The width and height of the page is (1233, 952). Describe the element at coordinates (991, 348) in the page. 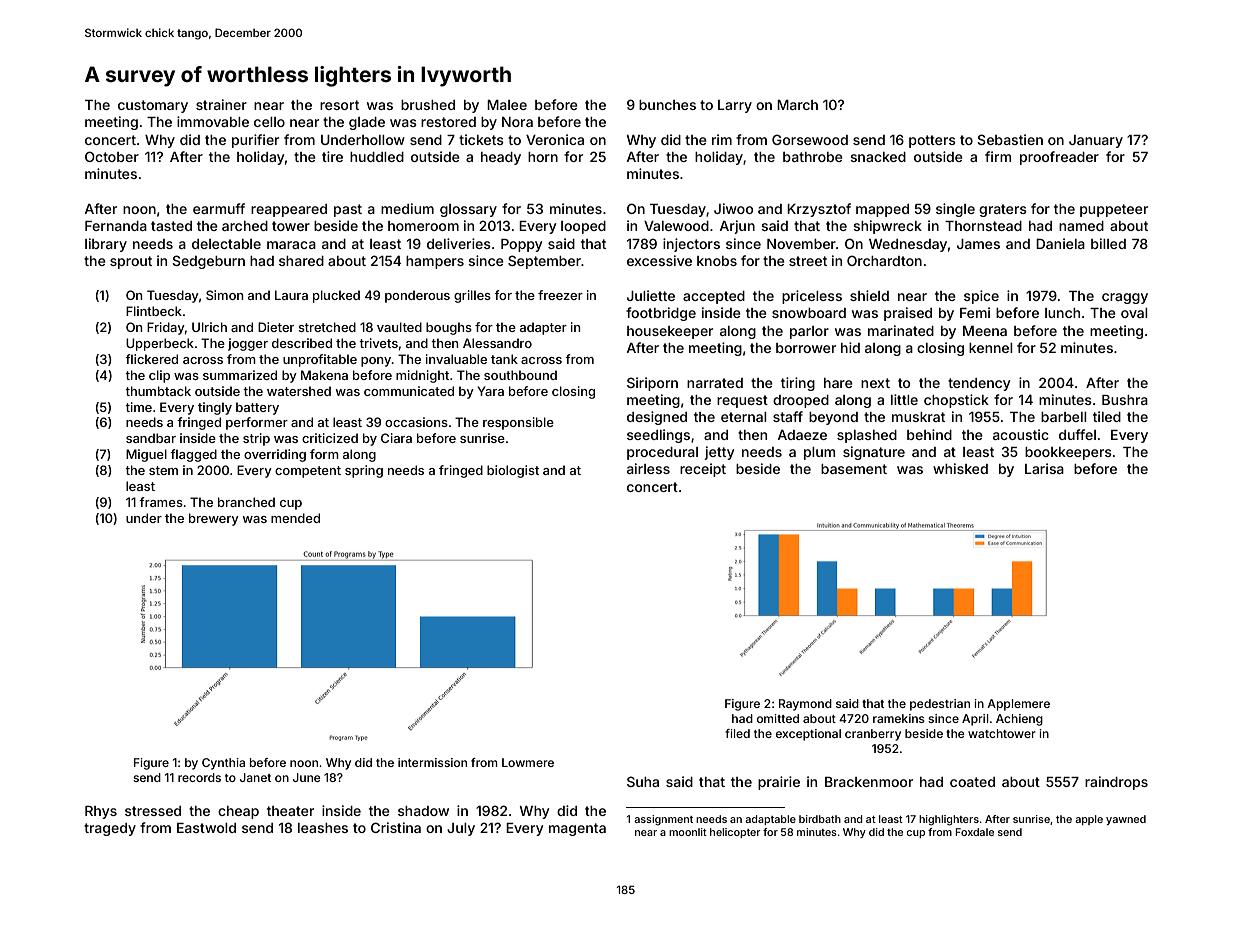

I see `kennel` at that location.
